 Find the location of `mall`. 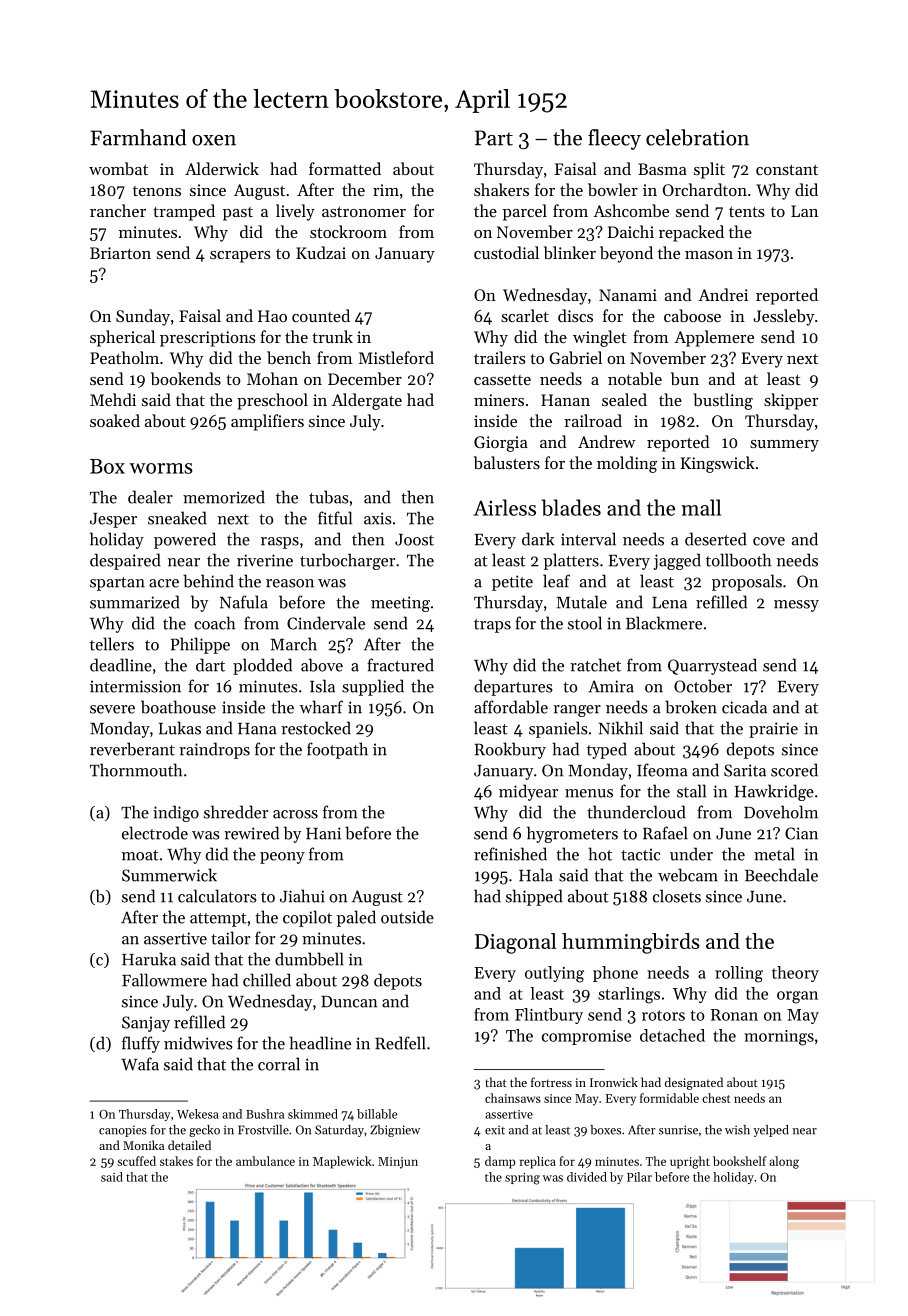

mall is located at coordinates (701, 507).
